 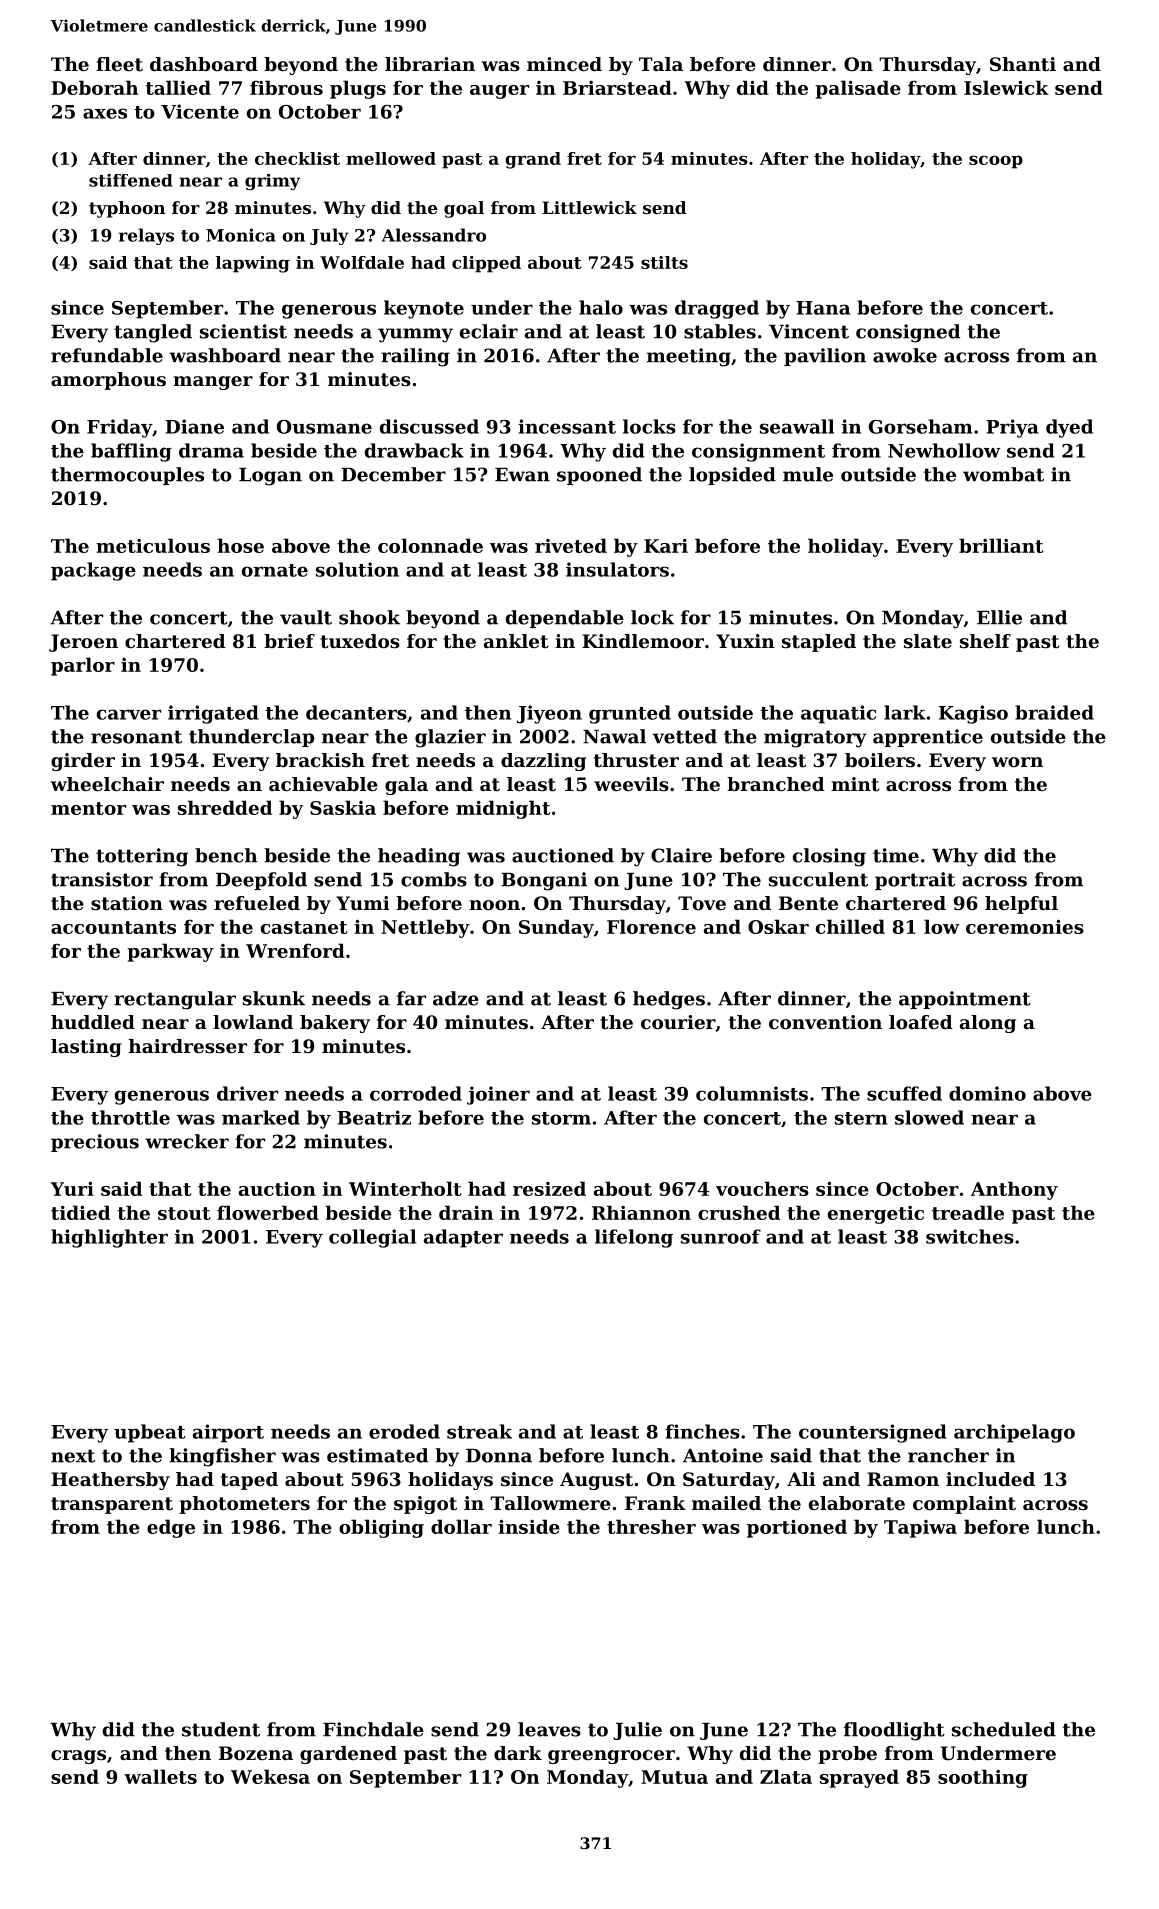 What do you see at coordinates (567, 426) in the image?
I see `incessant` at bounding box center [567, 426].
